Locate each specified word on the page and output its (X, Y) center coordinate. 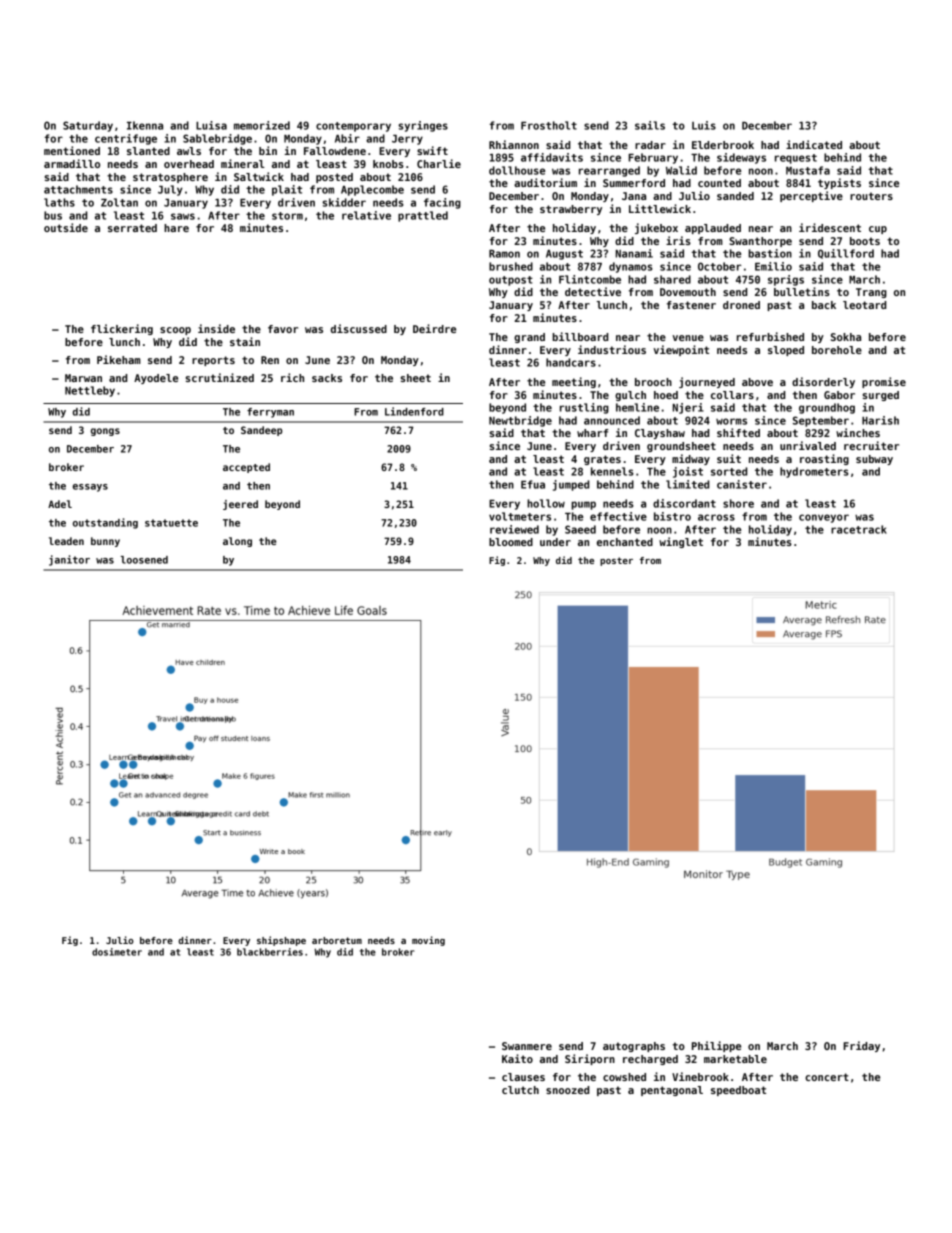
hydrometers (814, 472)
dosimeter (117, 952)
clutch (520, 1090)
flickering (122, 329)
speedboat (738, 1091)
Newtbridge (520, 421)
